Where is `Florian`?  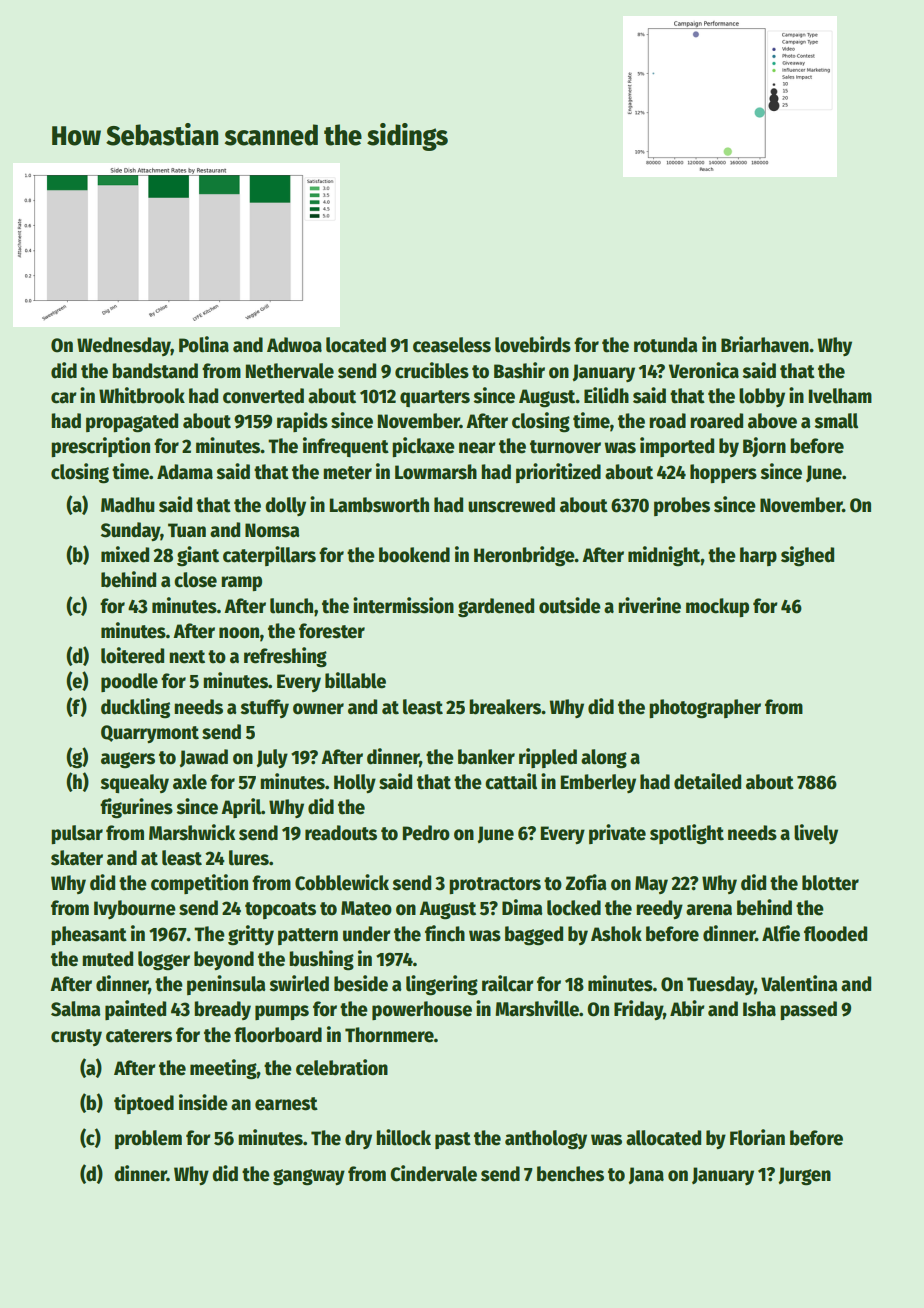 Florian is located at coordinates (757, 1137).
